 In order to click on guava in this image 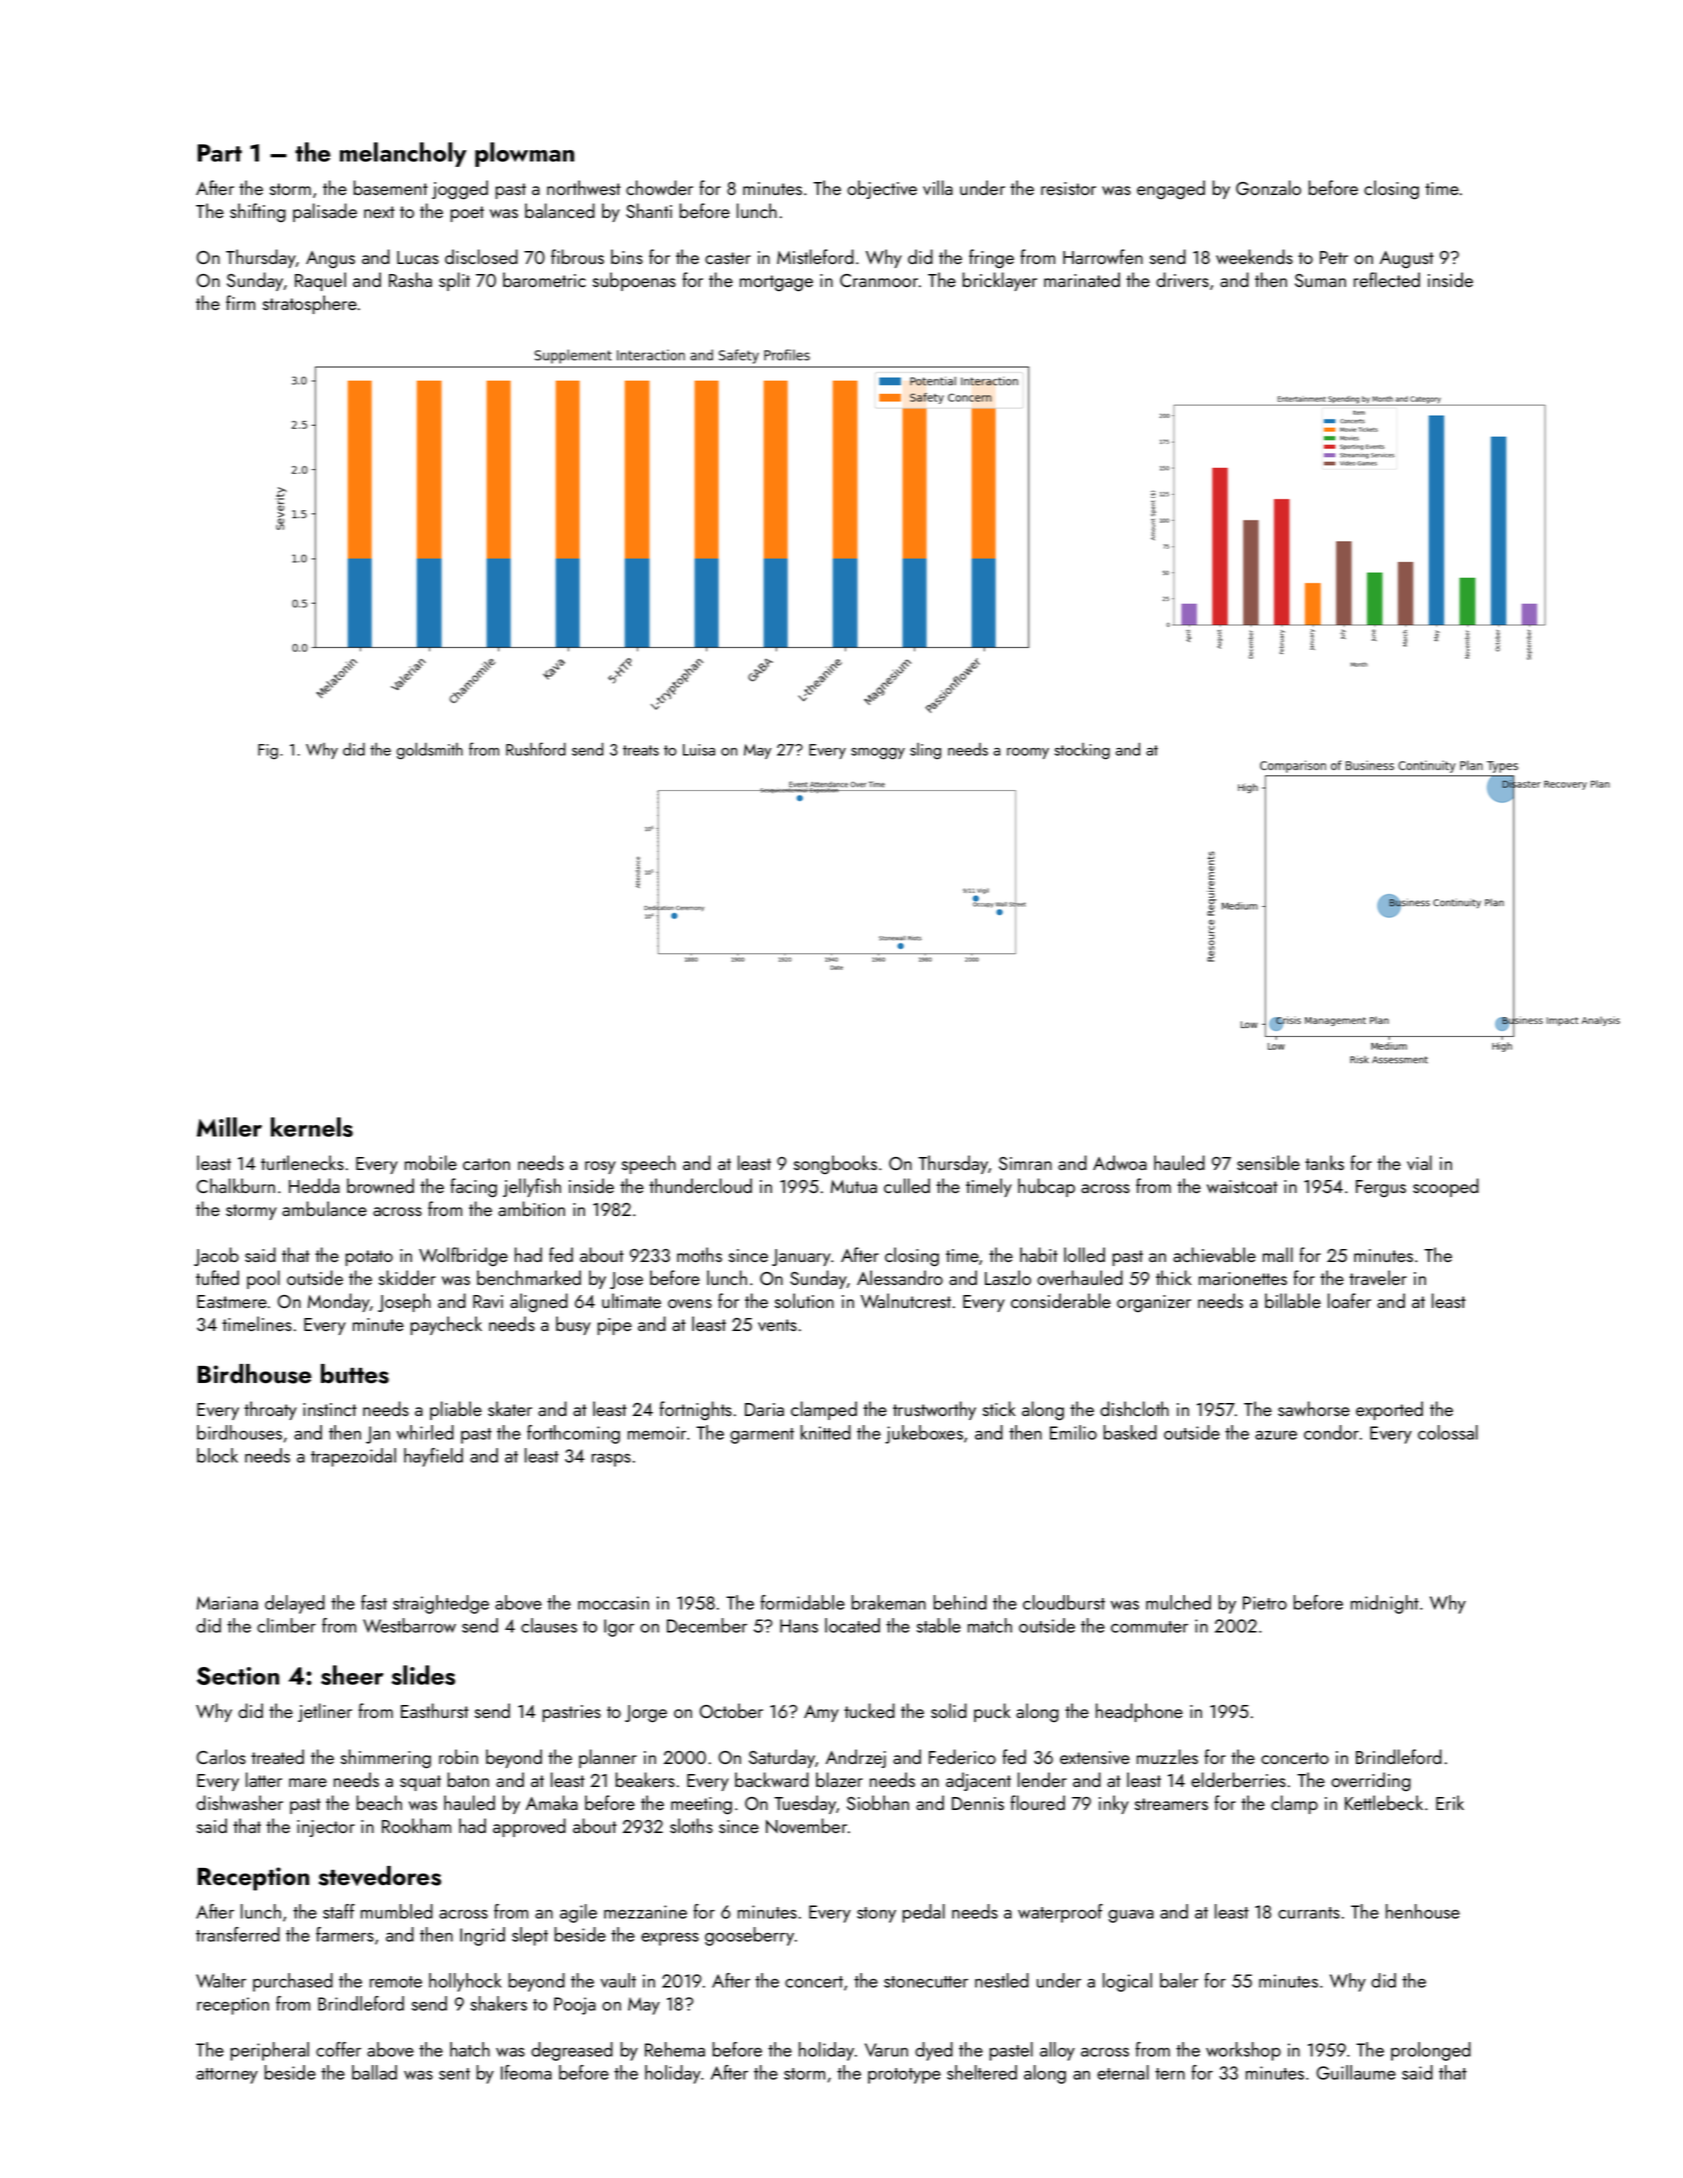, I will do `click(1131, 1916)`.
